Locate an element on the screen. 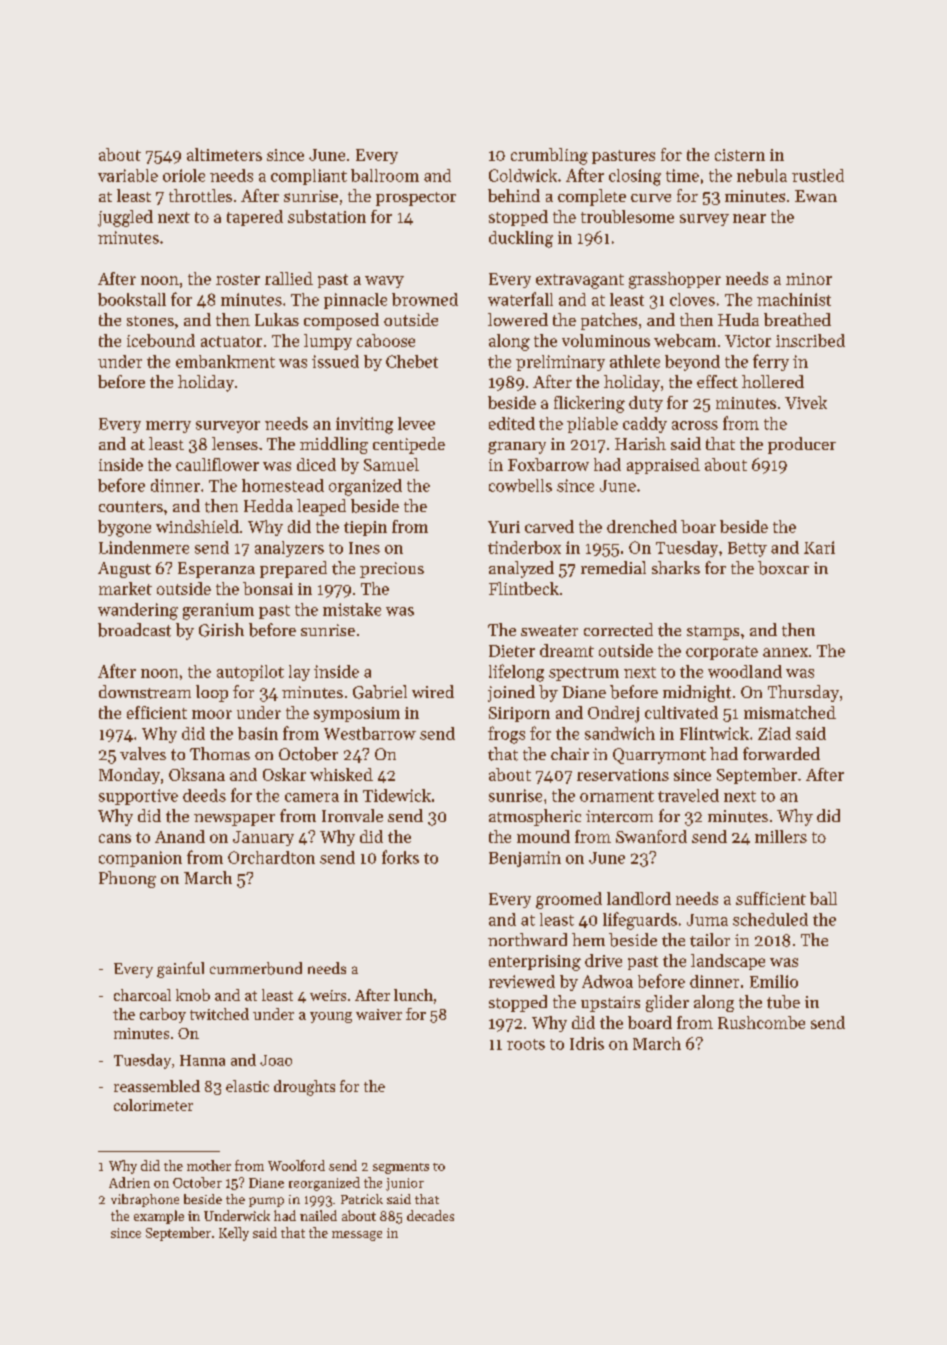  tapered is located at coordinates (255, 218).
